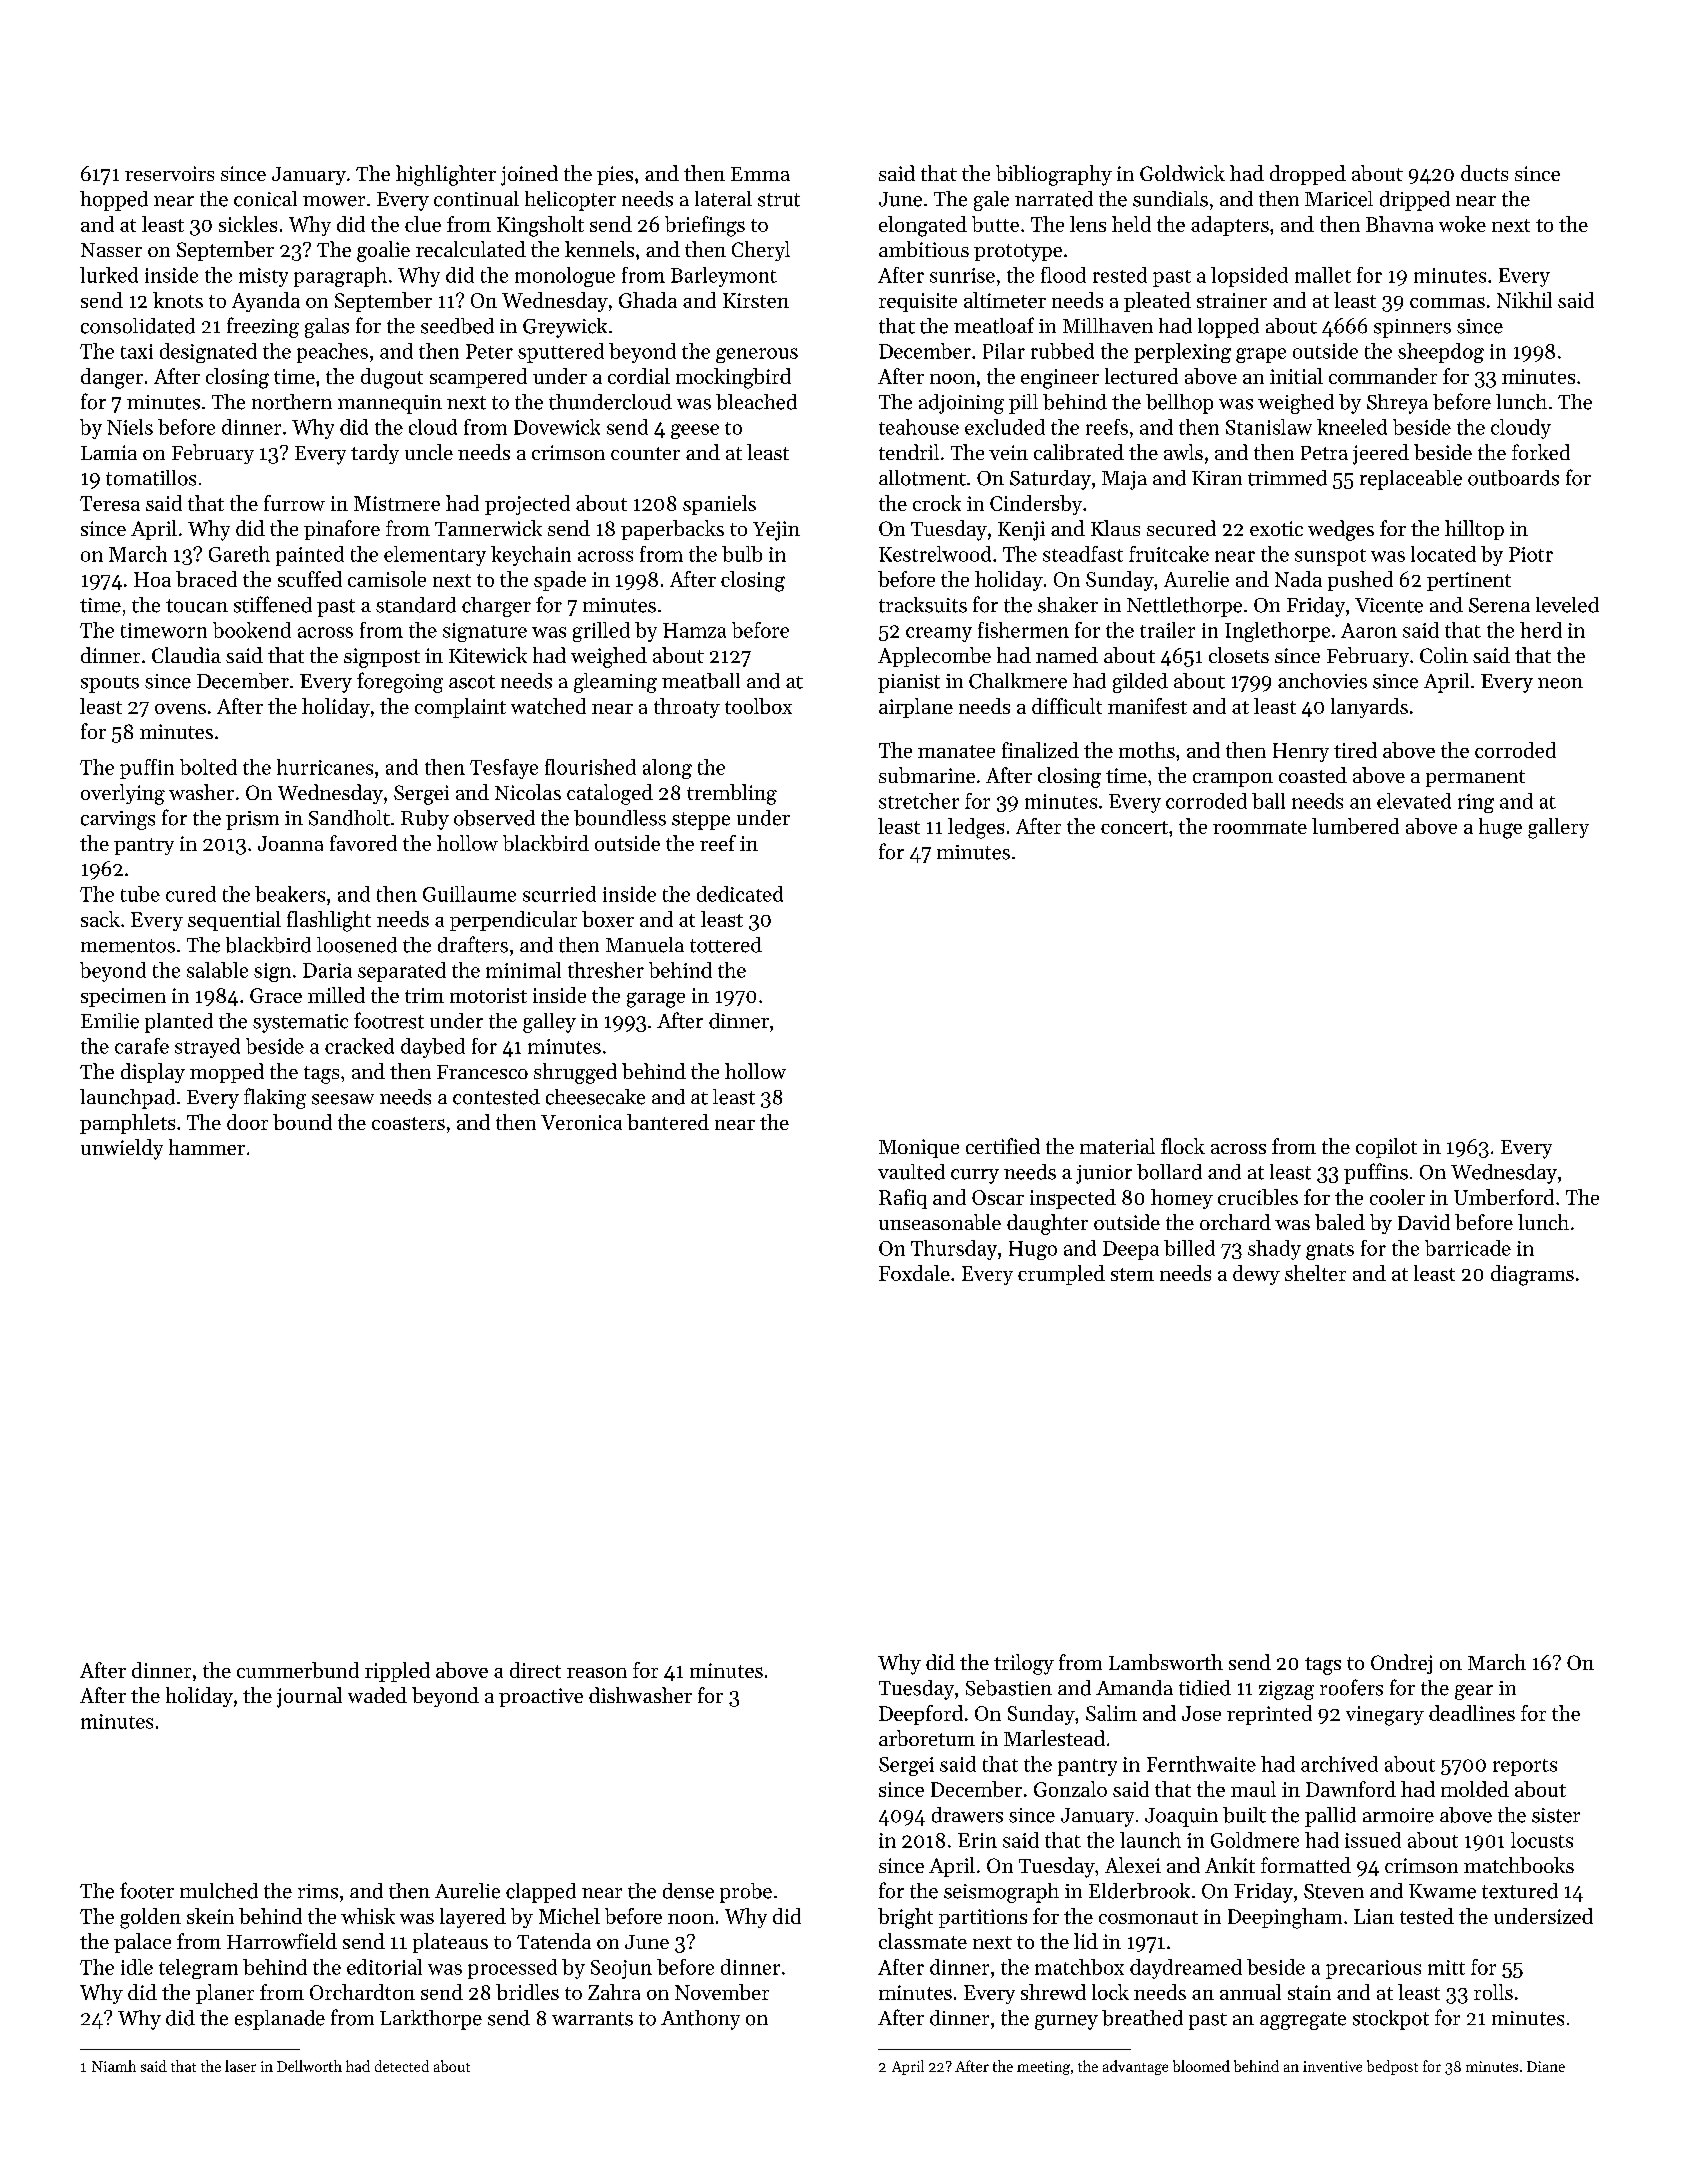 The image size is (1683, 2178). What do you see at coordinates (1068, 605) in the screenshot?
I see `shaker` at bounding box center [1068, 605].
